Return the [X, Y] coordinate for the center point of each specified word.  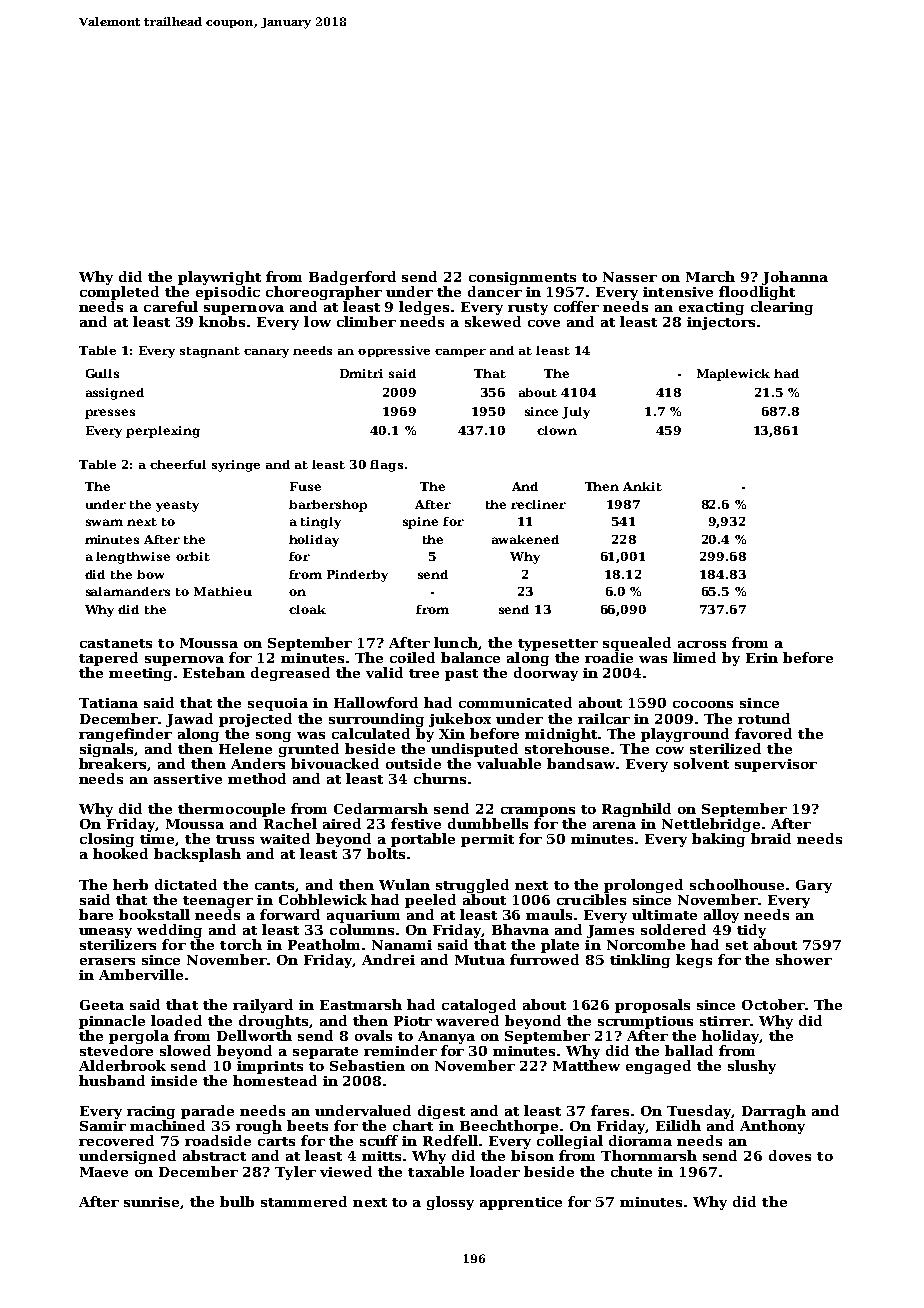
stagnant [210, 352]
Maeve [104, 1172]
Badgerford [352, 278]
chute [631, 1171]
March [710, 276]
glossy [450, 1203]
